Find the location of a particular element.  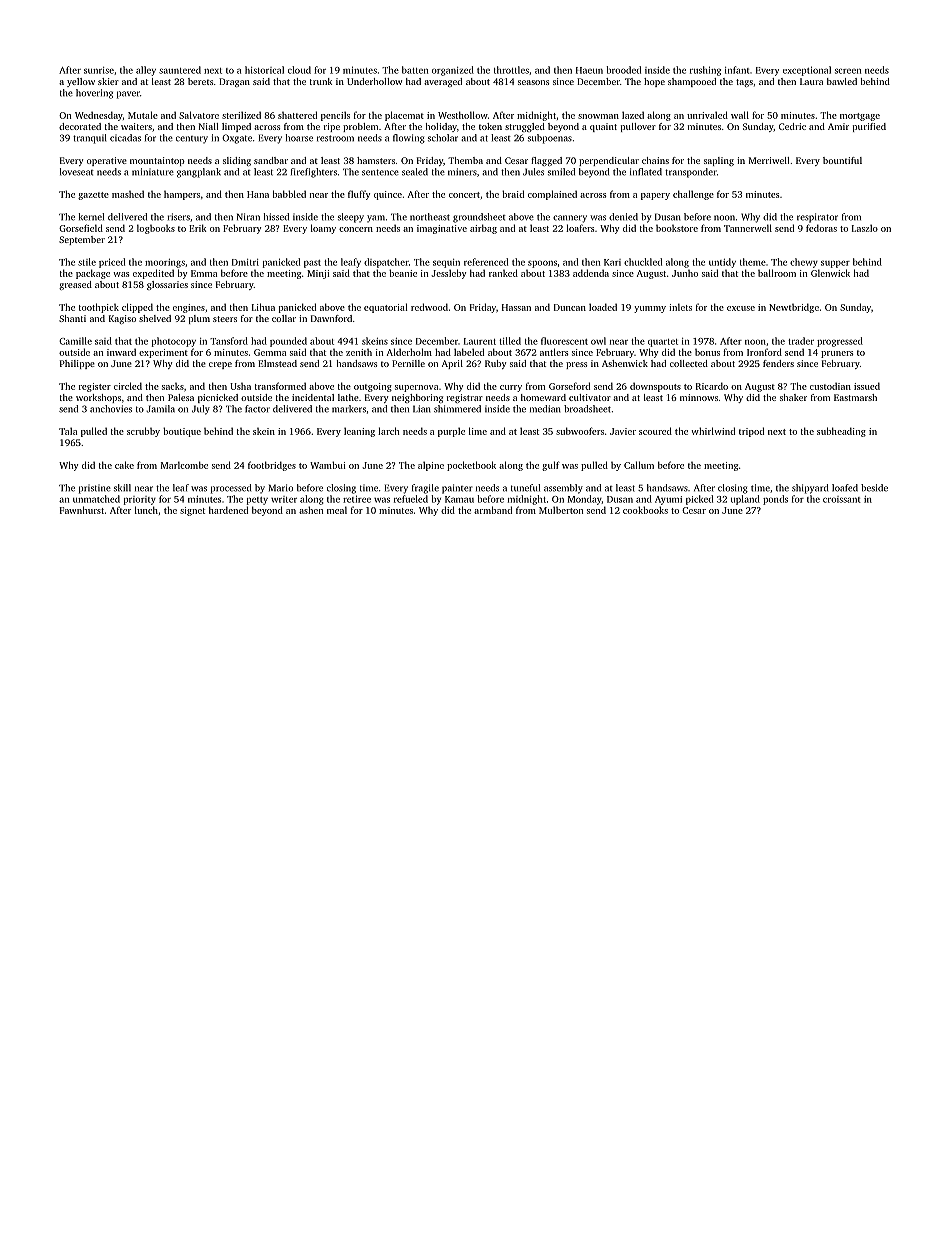

cloud is located at coordinates (299, 70).
